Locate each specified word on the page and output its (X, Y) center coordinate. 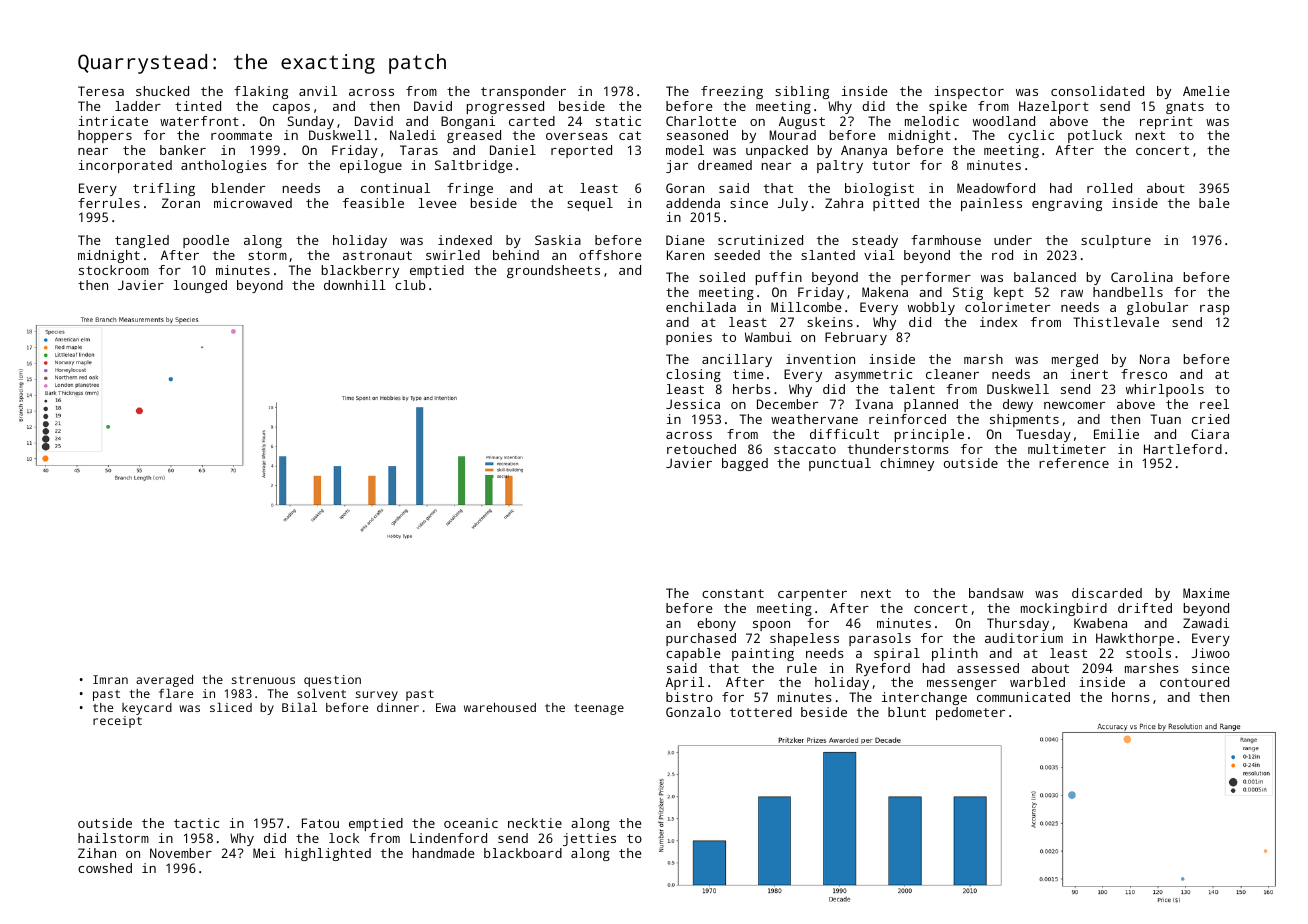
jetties (589, 839)
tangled (142, 241)
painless (991, 204)
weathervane (814, 419)
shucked (162, 91)
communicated (1023, 697)
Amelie (1206, 91)
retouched (701, 449)
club (410, 285)
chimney (907, 464)
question (332, 681)
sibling (802, 92)
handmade (443, 853)
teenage (599, 709)
